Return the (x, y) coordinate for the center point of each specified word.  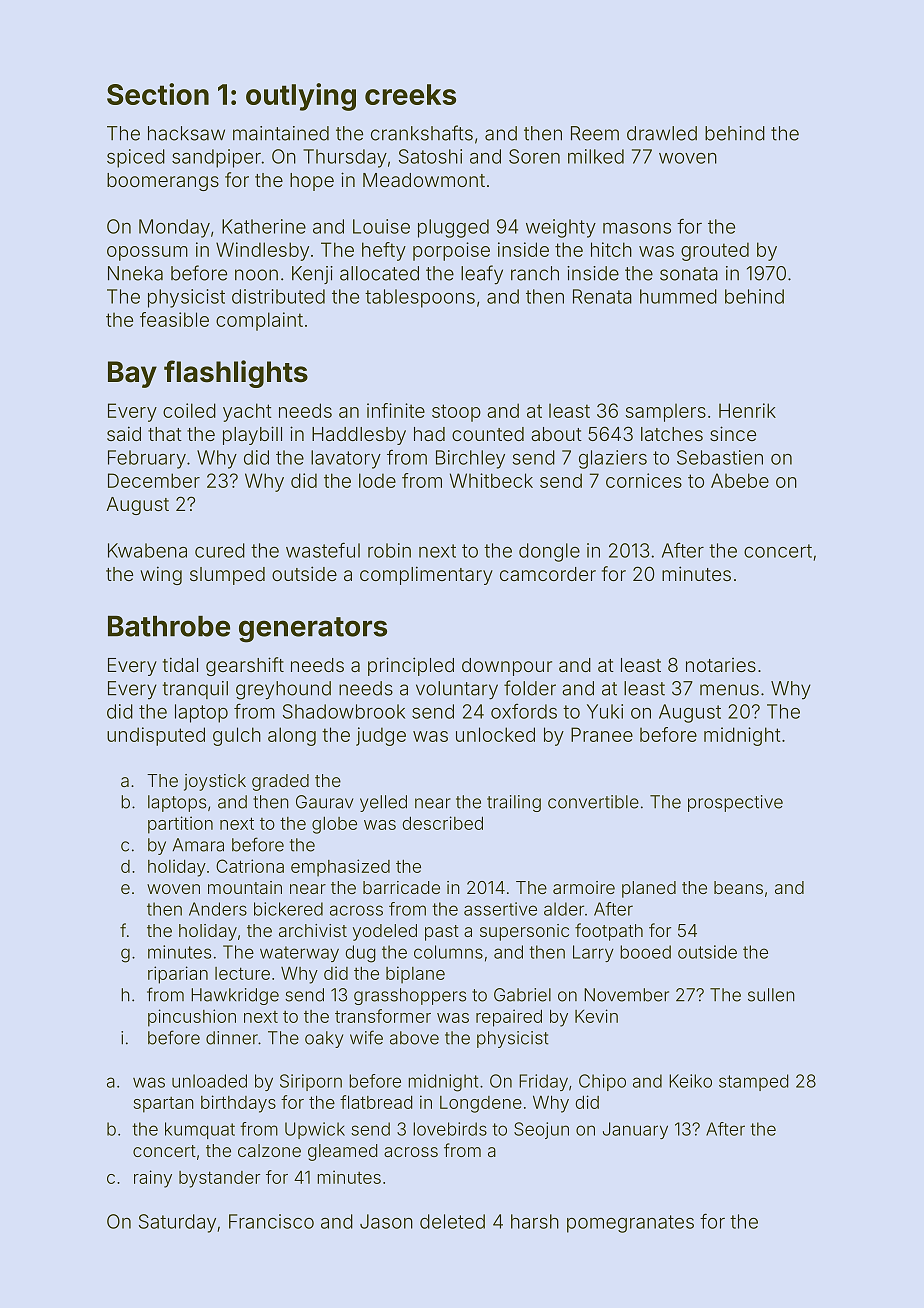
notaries (721, 665)
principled (411, 666)
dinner (232, 1038)
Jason (386, 1221)
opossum (147, 253)
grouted (715, 251)
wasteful (323, 550)
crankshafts (422, 133)
